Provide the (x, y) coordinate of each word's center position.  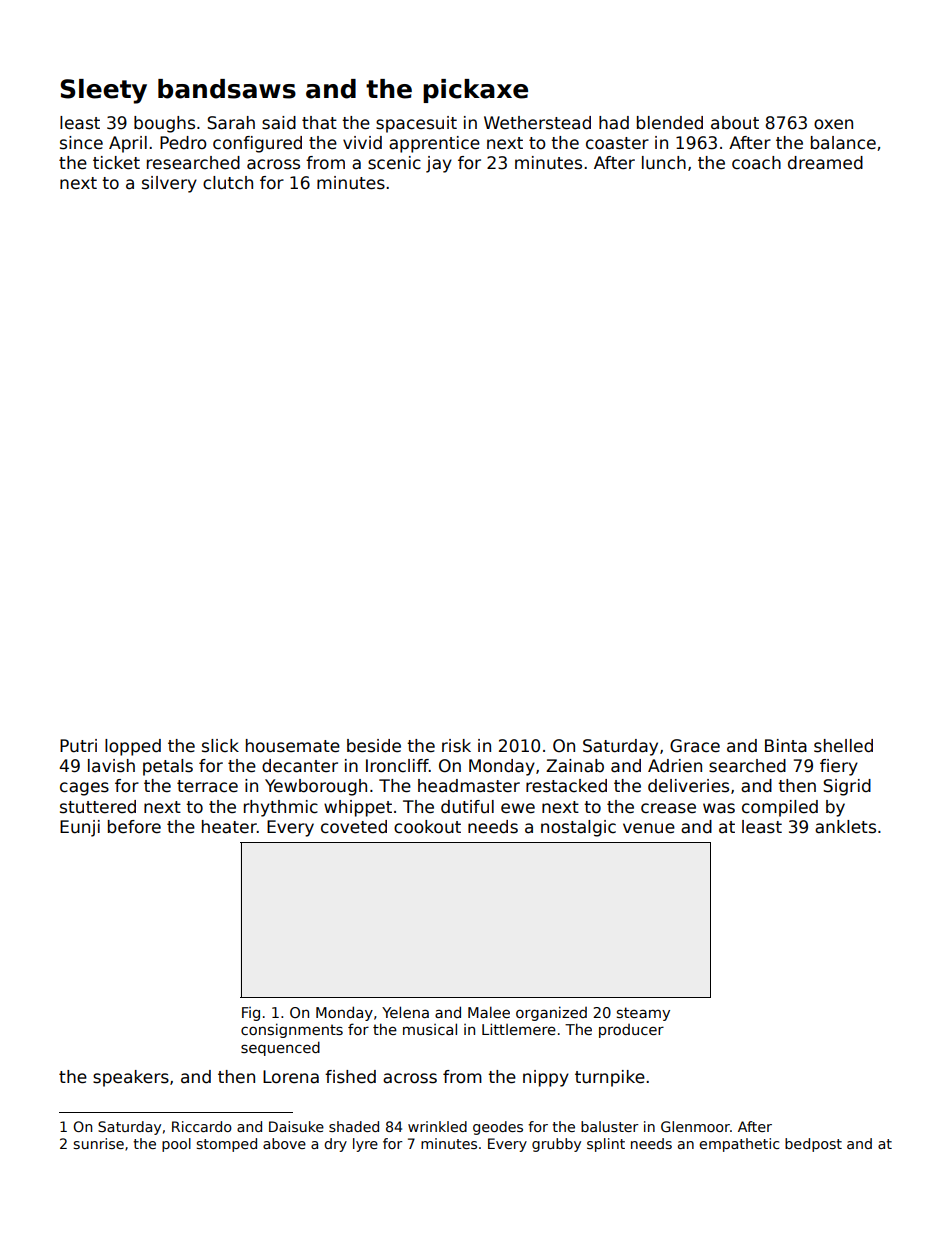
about (735, 123)
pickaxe (475, 91)
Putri (78, 746)
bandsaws (227, 89)
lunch (664, 163)
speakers (131, 1078)
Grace (695, 746)
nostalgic (578, 828)
